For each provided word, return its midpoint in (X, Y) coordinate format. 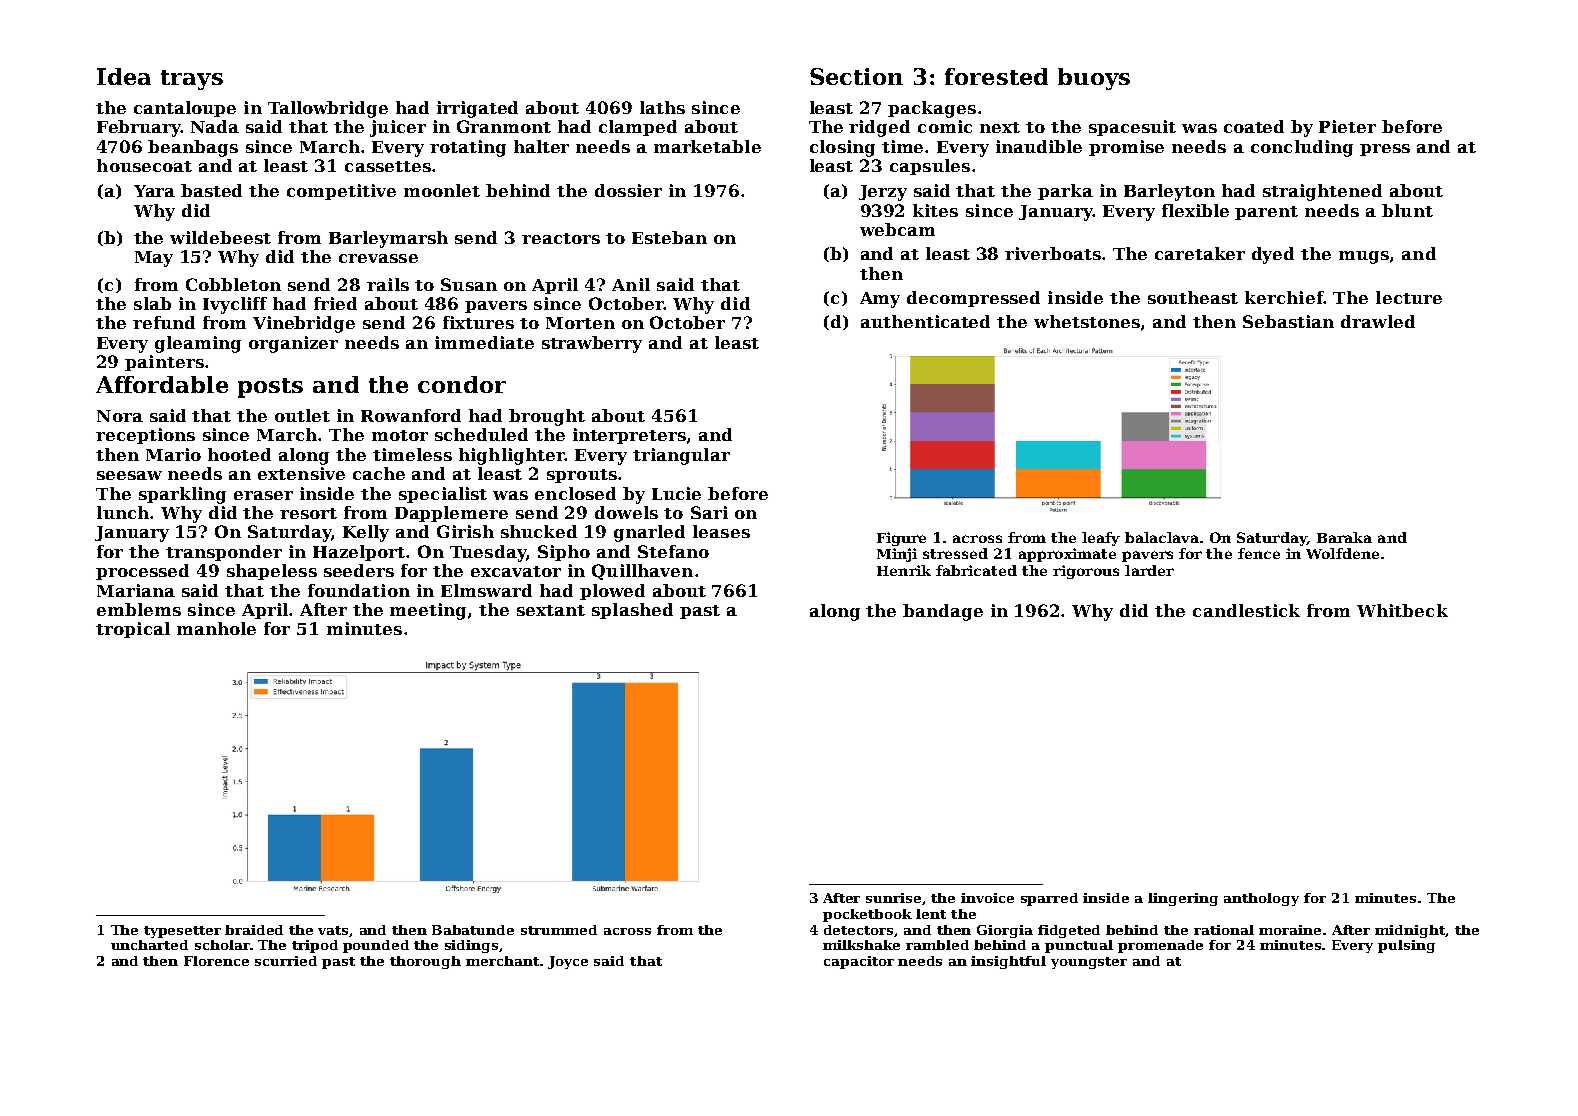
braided (254, 930)
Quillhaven (642, 572)
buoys (1094, 79)
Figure (901, 539)
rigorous (1086, 572)
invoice (987, 898)
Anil (631, 284)
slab (152, 303)
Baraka (1344, 537)
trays (192, 80)
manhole (216, 628)
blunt (1407, 210)
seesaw (129, 475)
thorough (425, 962)
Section (856, 76)
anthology (1261, 899)
